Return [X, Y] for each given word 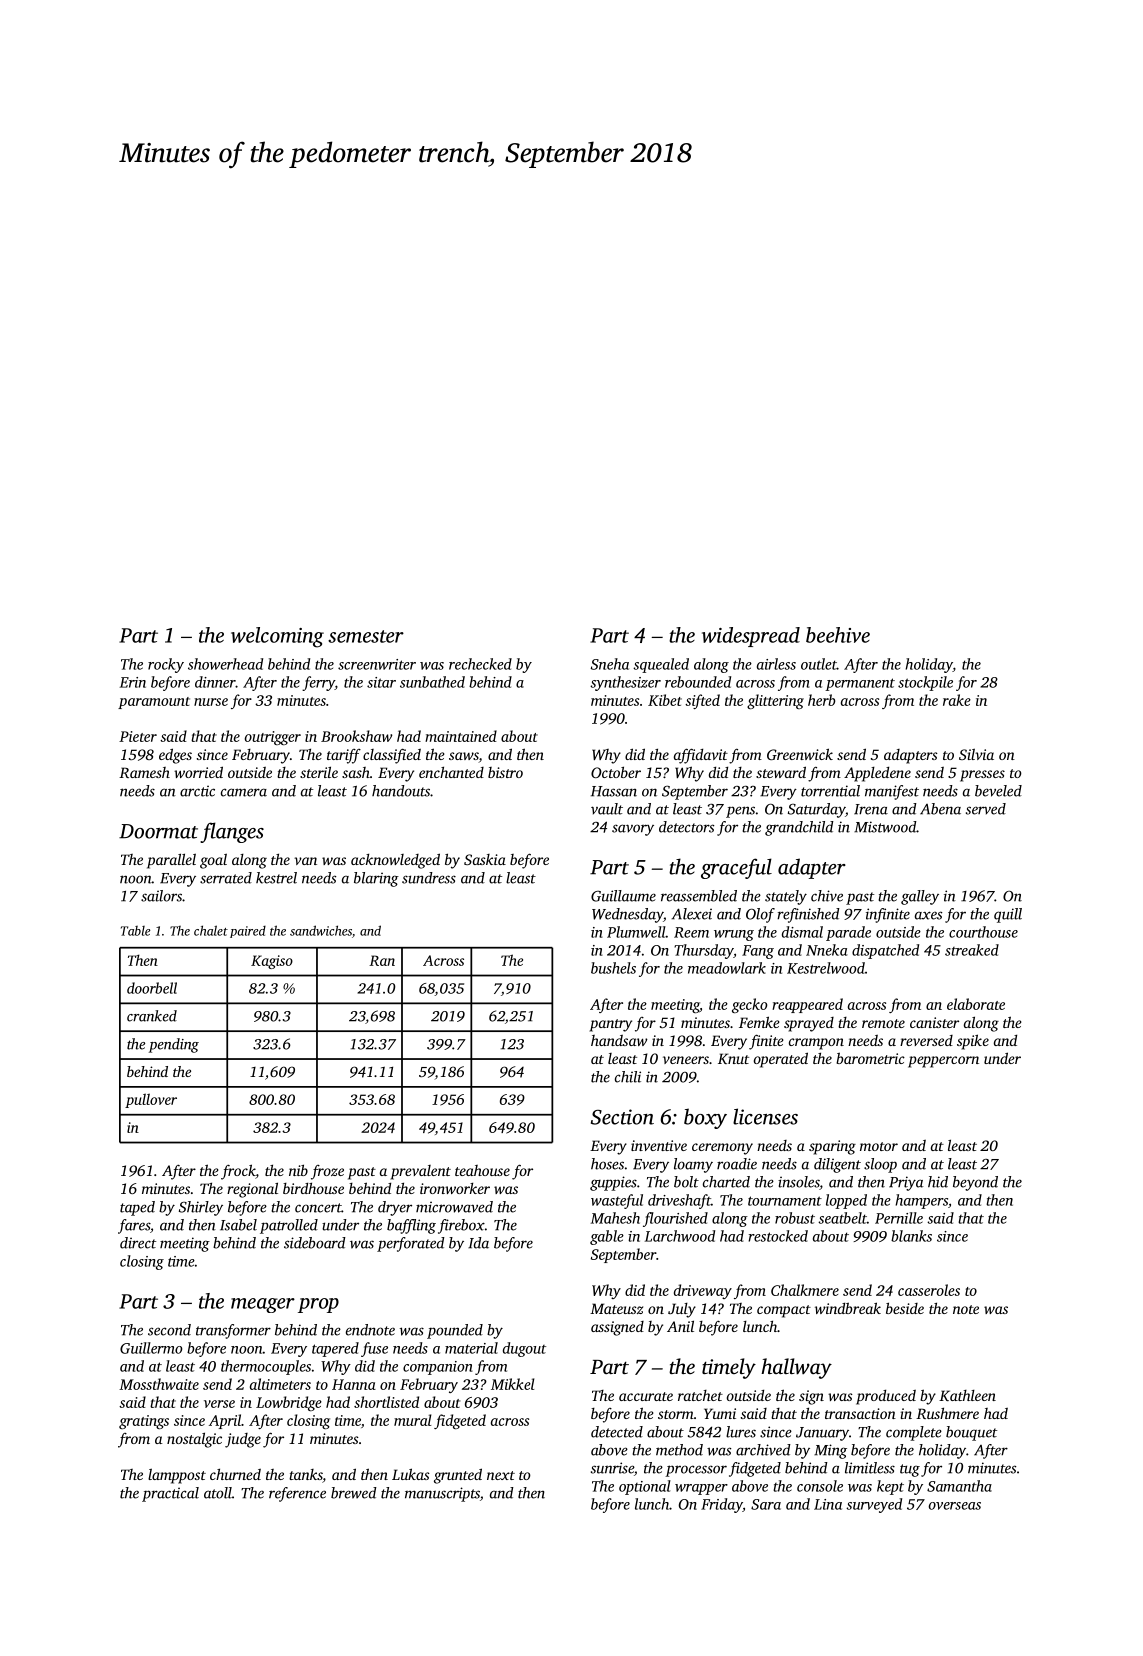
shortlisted [386, 1402]
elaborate [976, 1004]
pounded [455, 1331]
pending [174, 1045]
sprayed [809, 1024]
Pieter [138, 736]
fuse [374, 1349]
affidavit [701, 756]
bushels [613, 968]
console [820, 1486]
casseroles [929, 1290]
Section [622, 1117]
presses [982, 776]
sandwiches [321, 930]
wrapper [701, 1489]
